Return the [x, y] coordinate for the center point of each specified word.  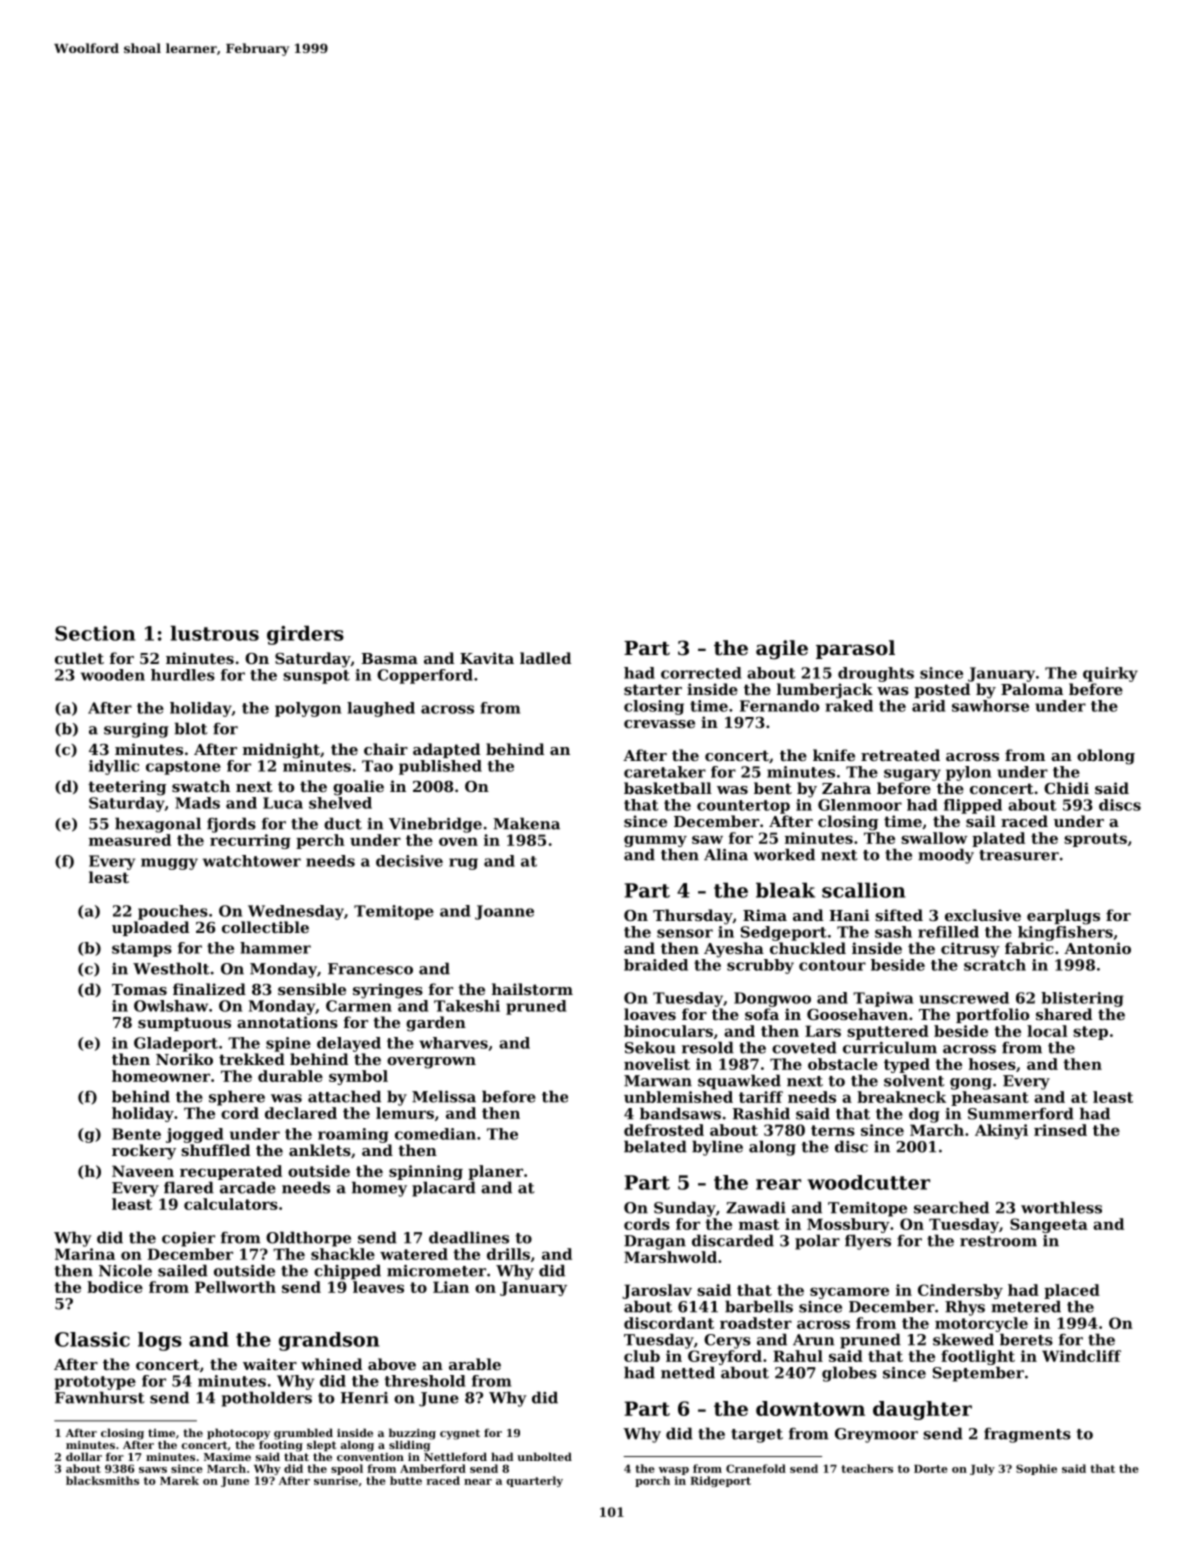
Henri [364, 1398]
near [478, 1482]
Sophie [1036, 1469]
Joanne [504, 912]
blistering [1082, 999]
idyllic [114, 767]
